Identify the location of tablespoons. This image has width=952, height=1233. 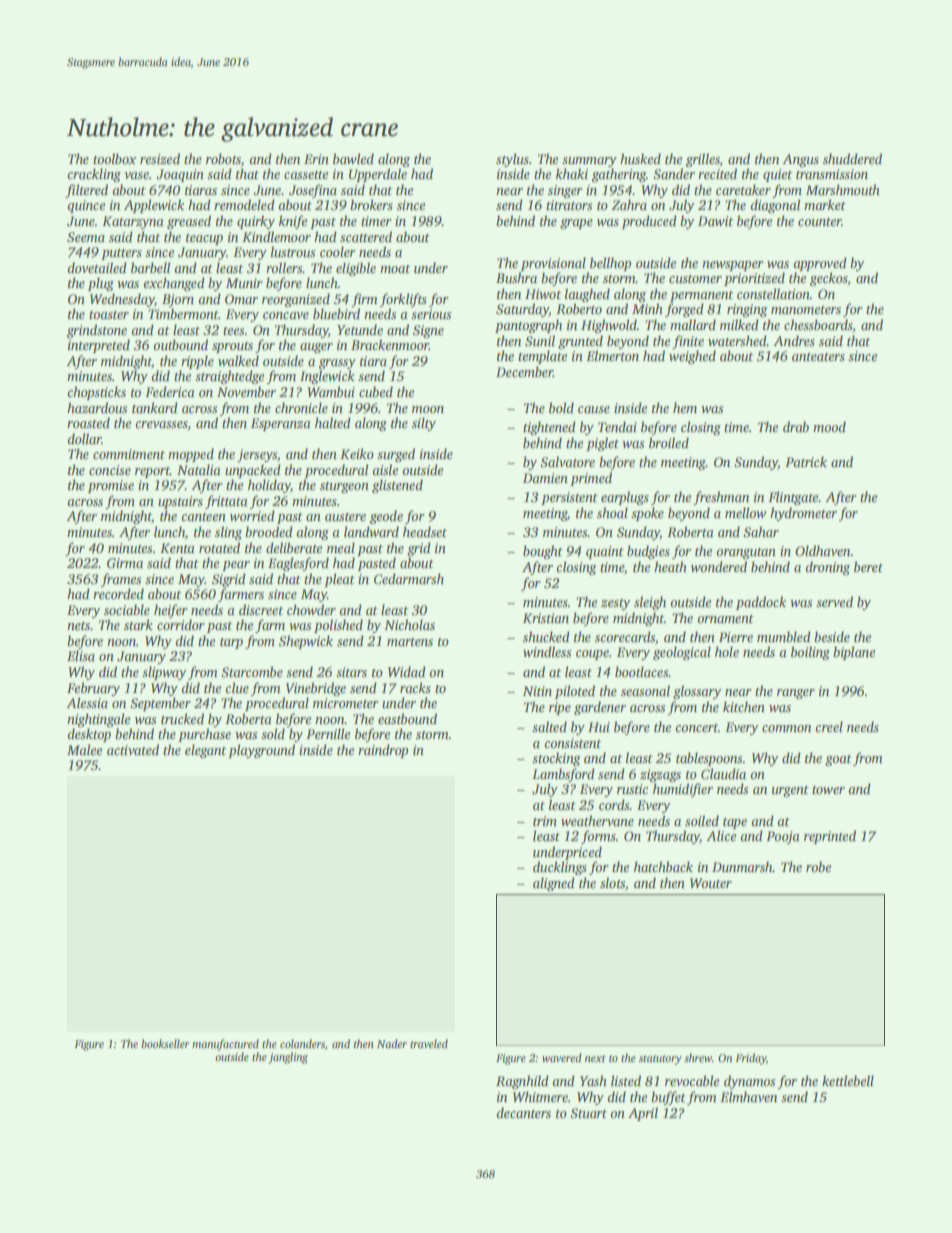
(709, 759).
